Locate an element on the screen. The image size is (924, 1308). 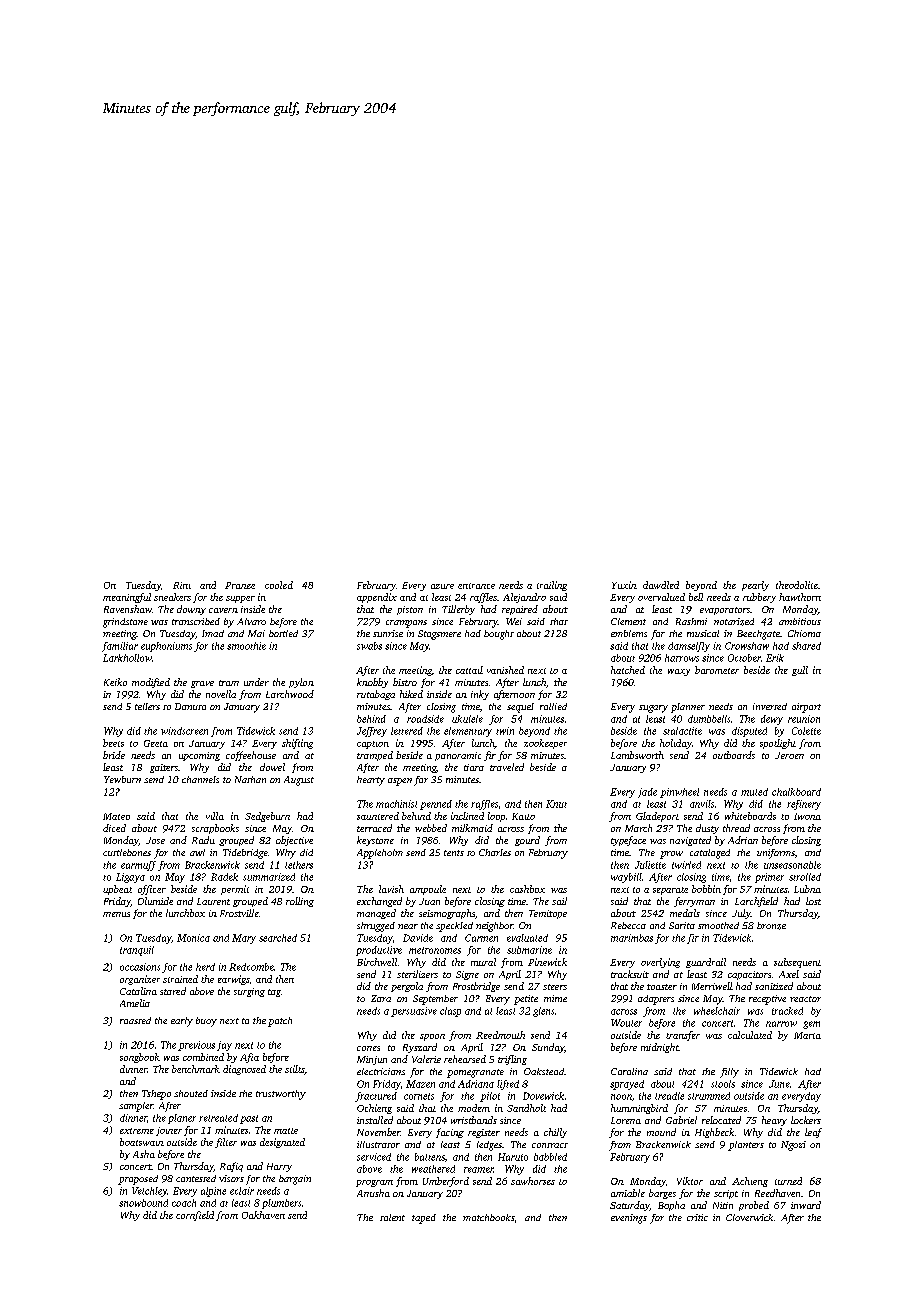
rehearsed is located at coordinates (465, 1059).
